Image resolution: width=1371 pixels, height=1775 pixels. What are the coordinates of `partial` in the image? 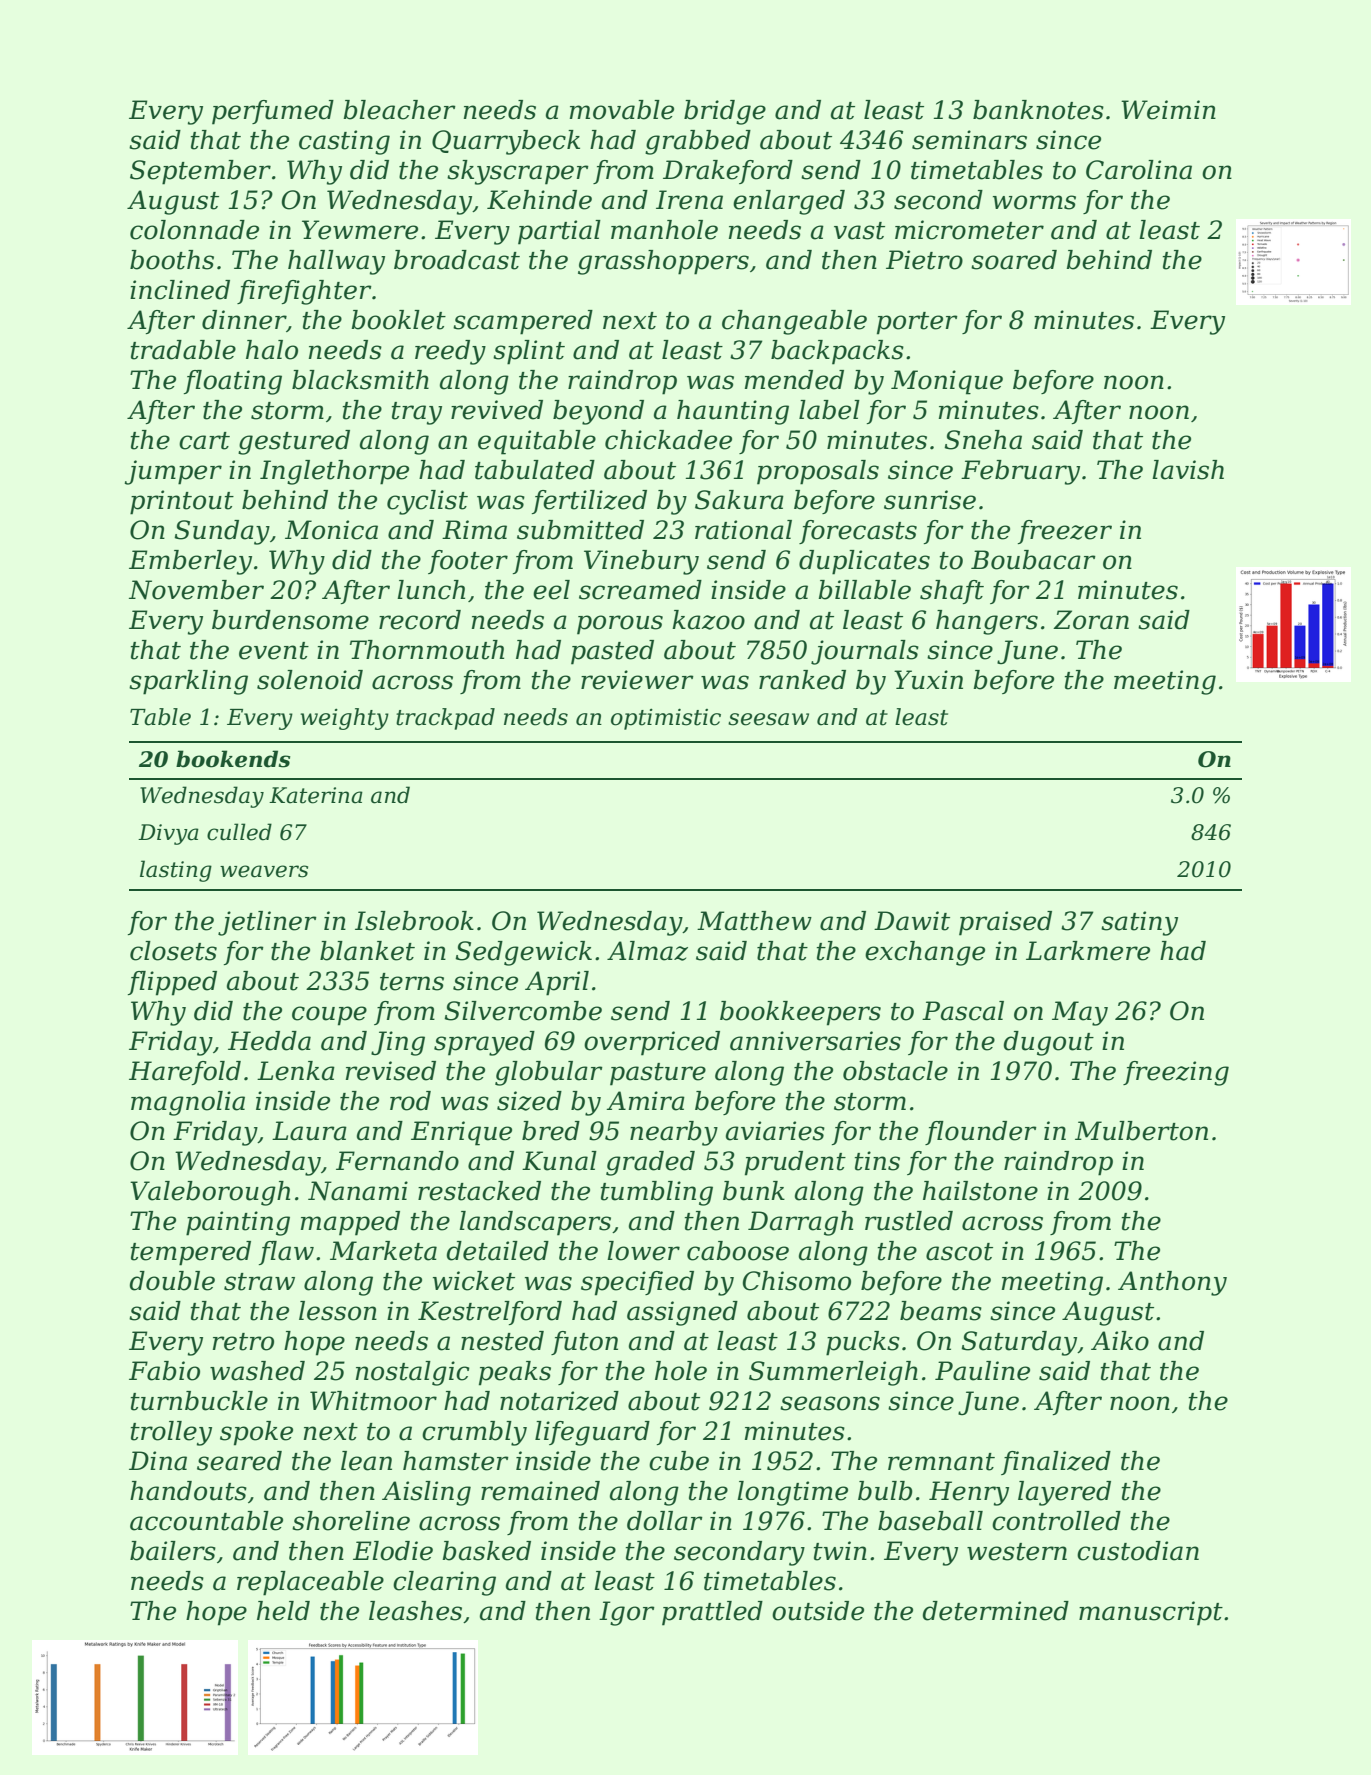 It's located at (559, 232).
